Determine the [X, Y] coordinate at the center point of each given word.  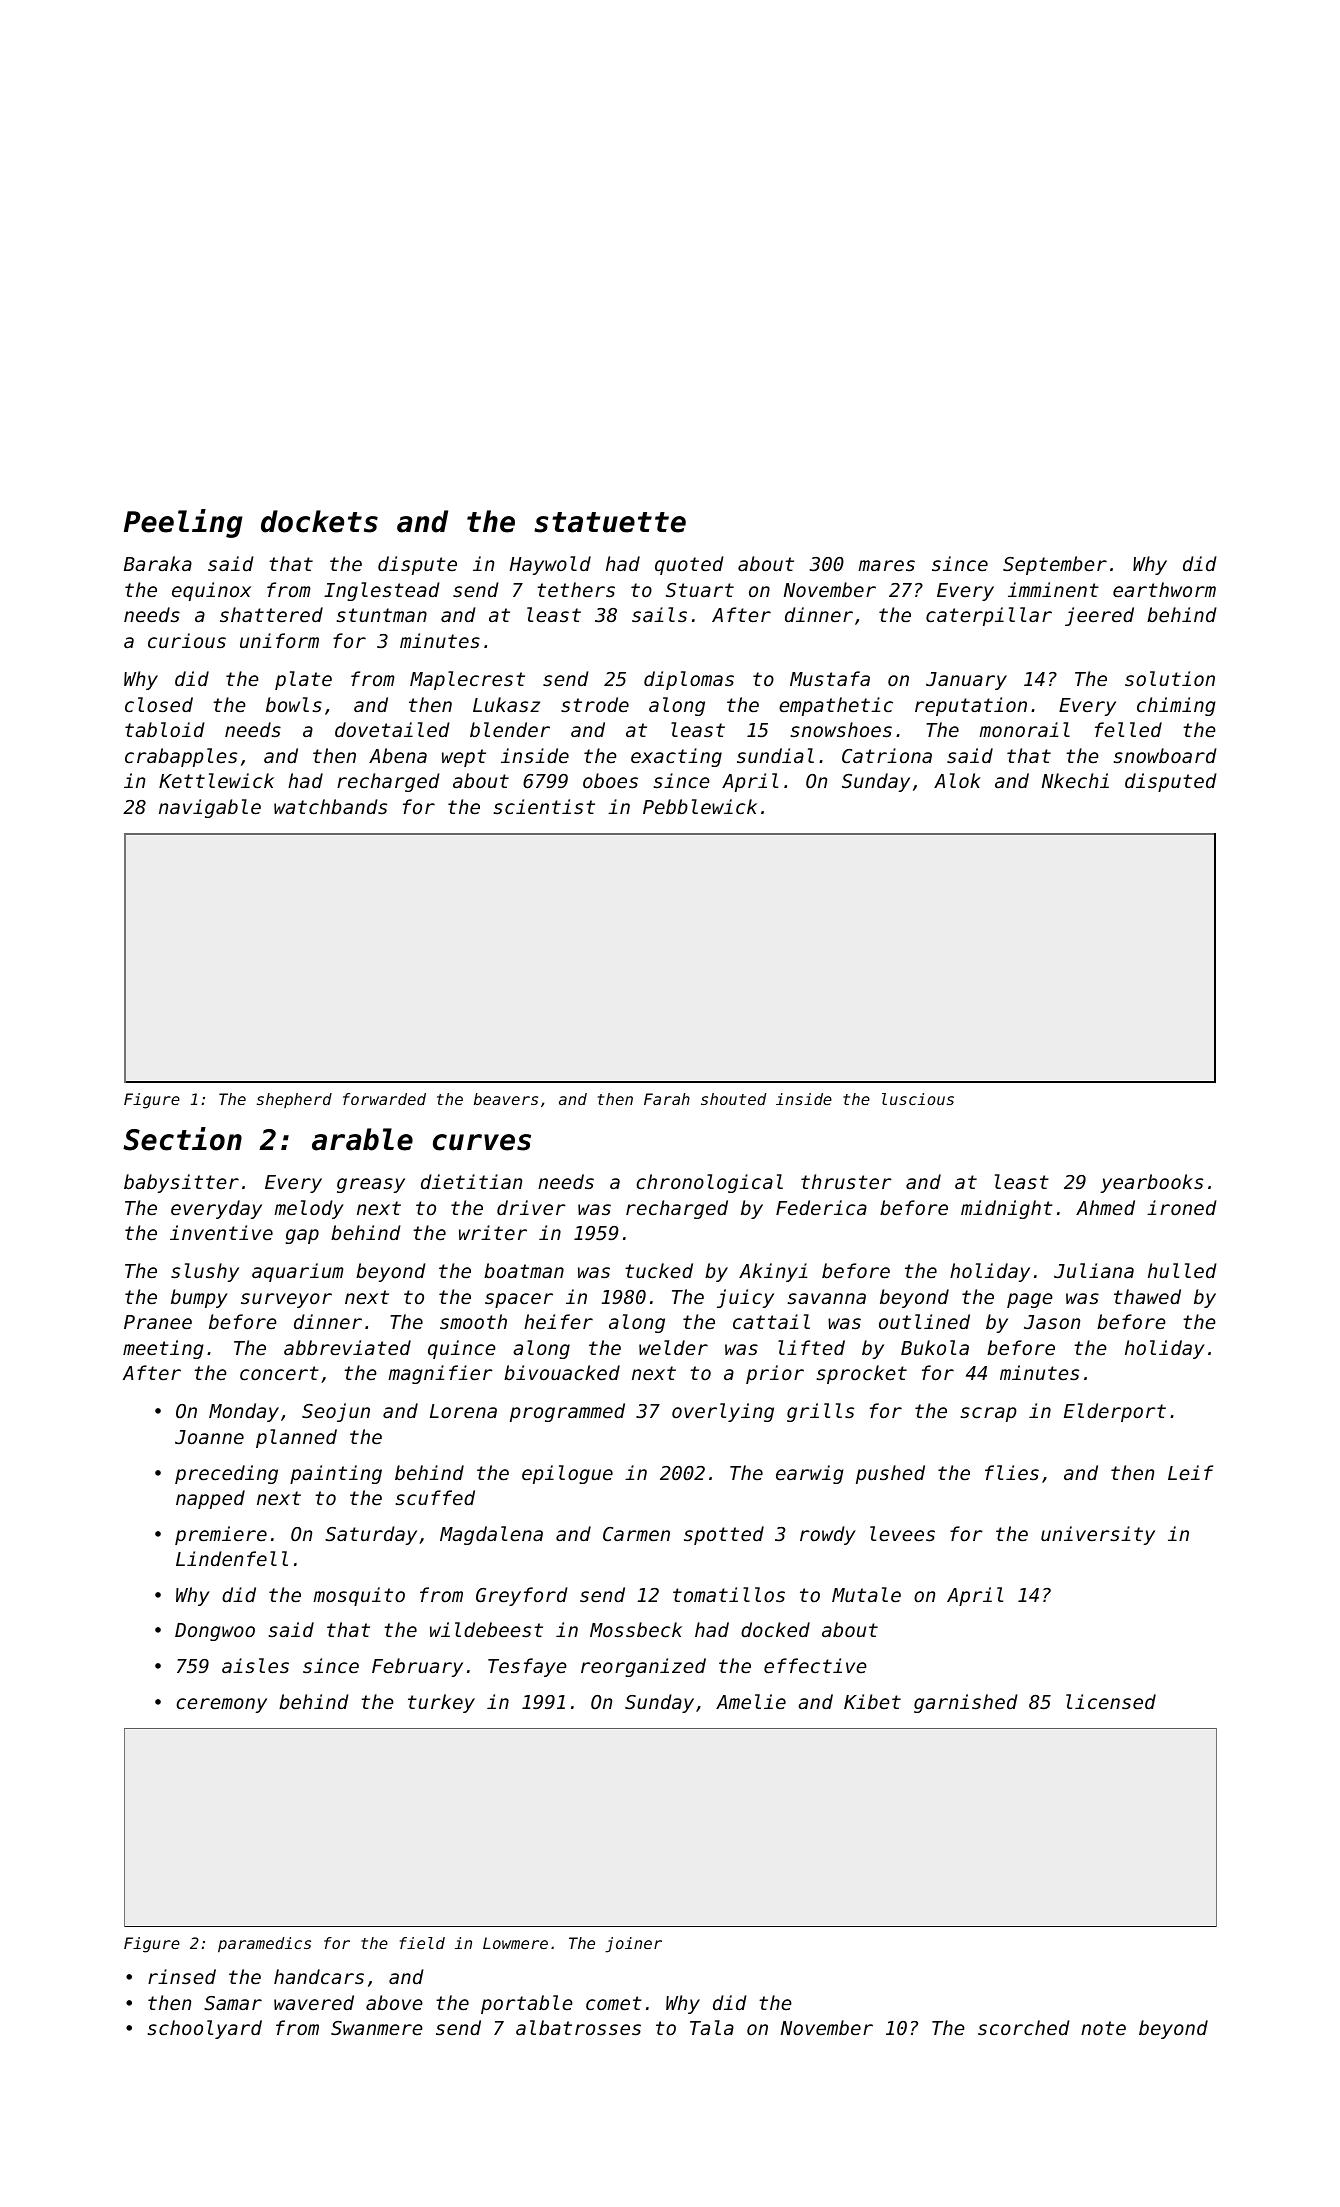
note [1103, 2028]
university [1098, 1535]
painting [336, 1474]
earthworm [1164, 589]
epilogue [567, 1474]
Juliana [1094, 1270]
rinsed [182, 1976]
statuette [610, 522]
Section [182, 1139]
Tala [712, 2027]
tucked [659, 1270]
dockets [319, 521]
